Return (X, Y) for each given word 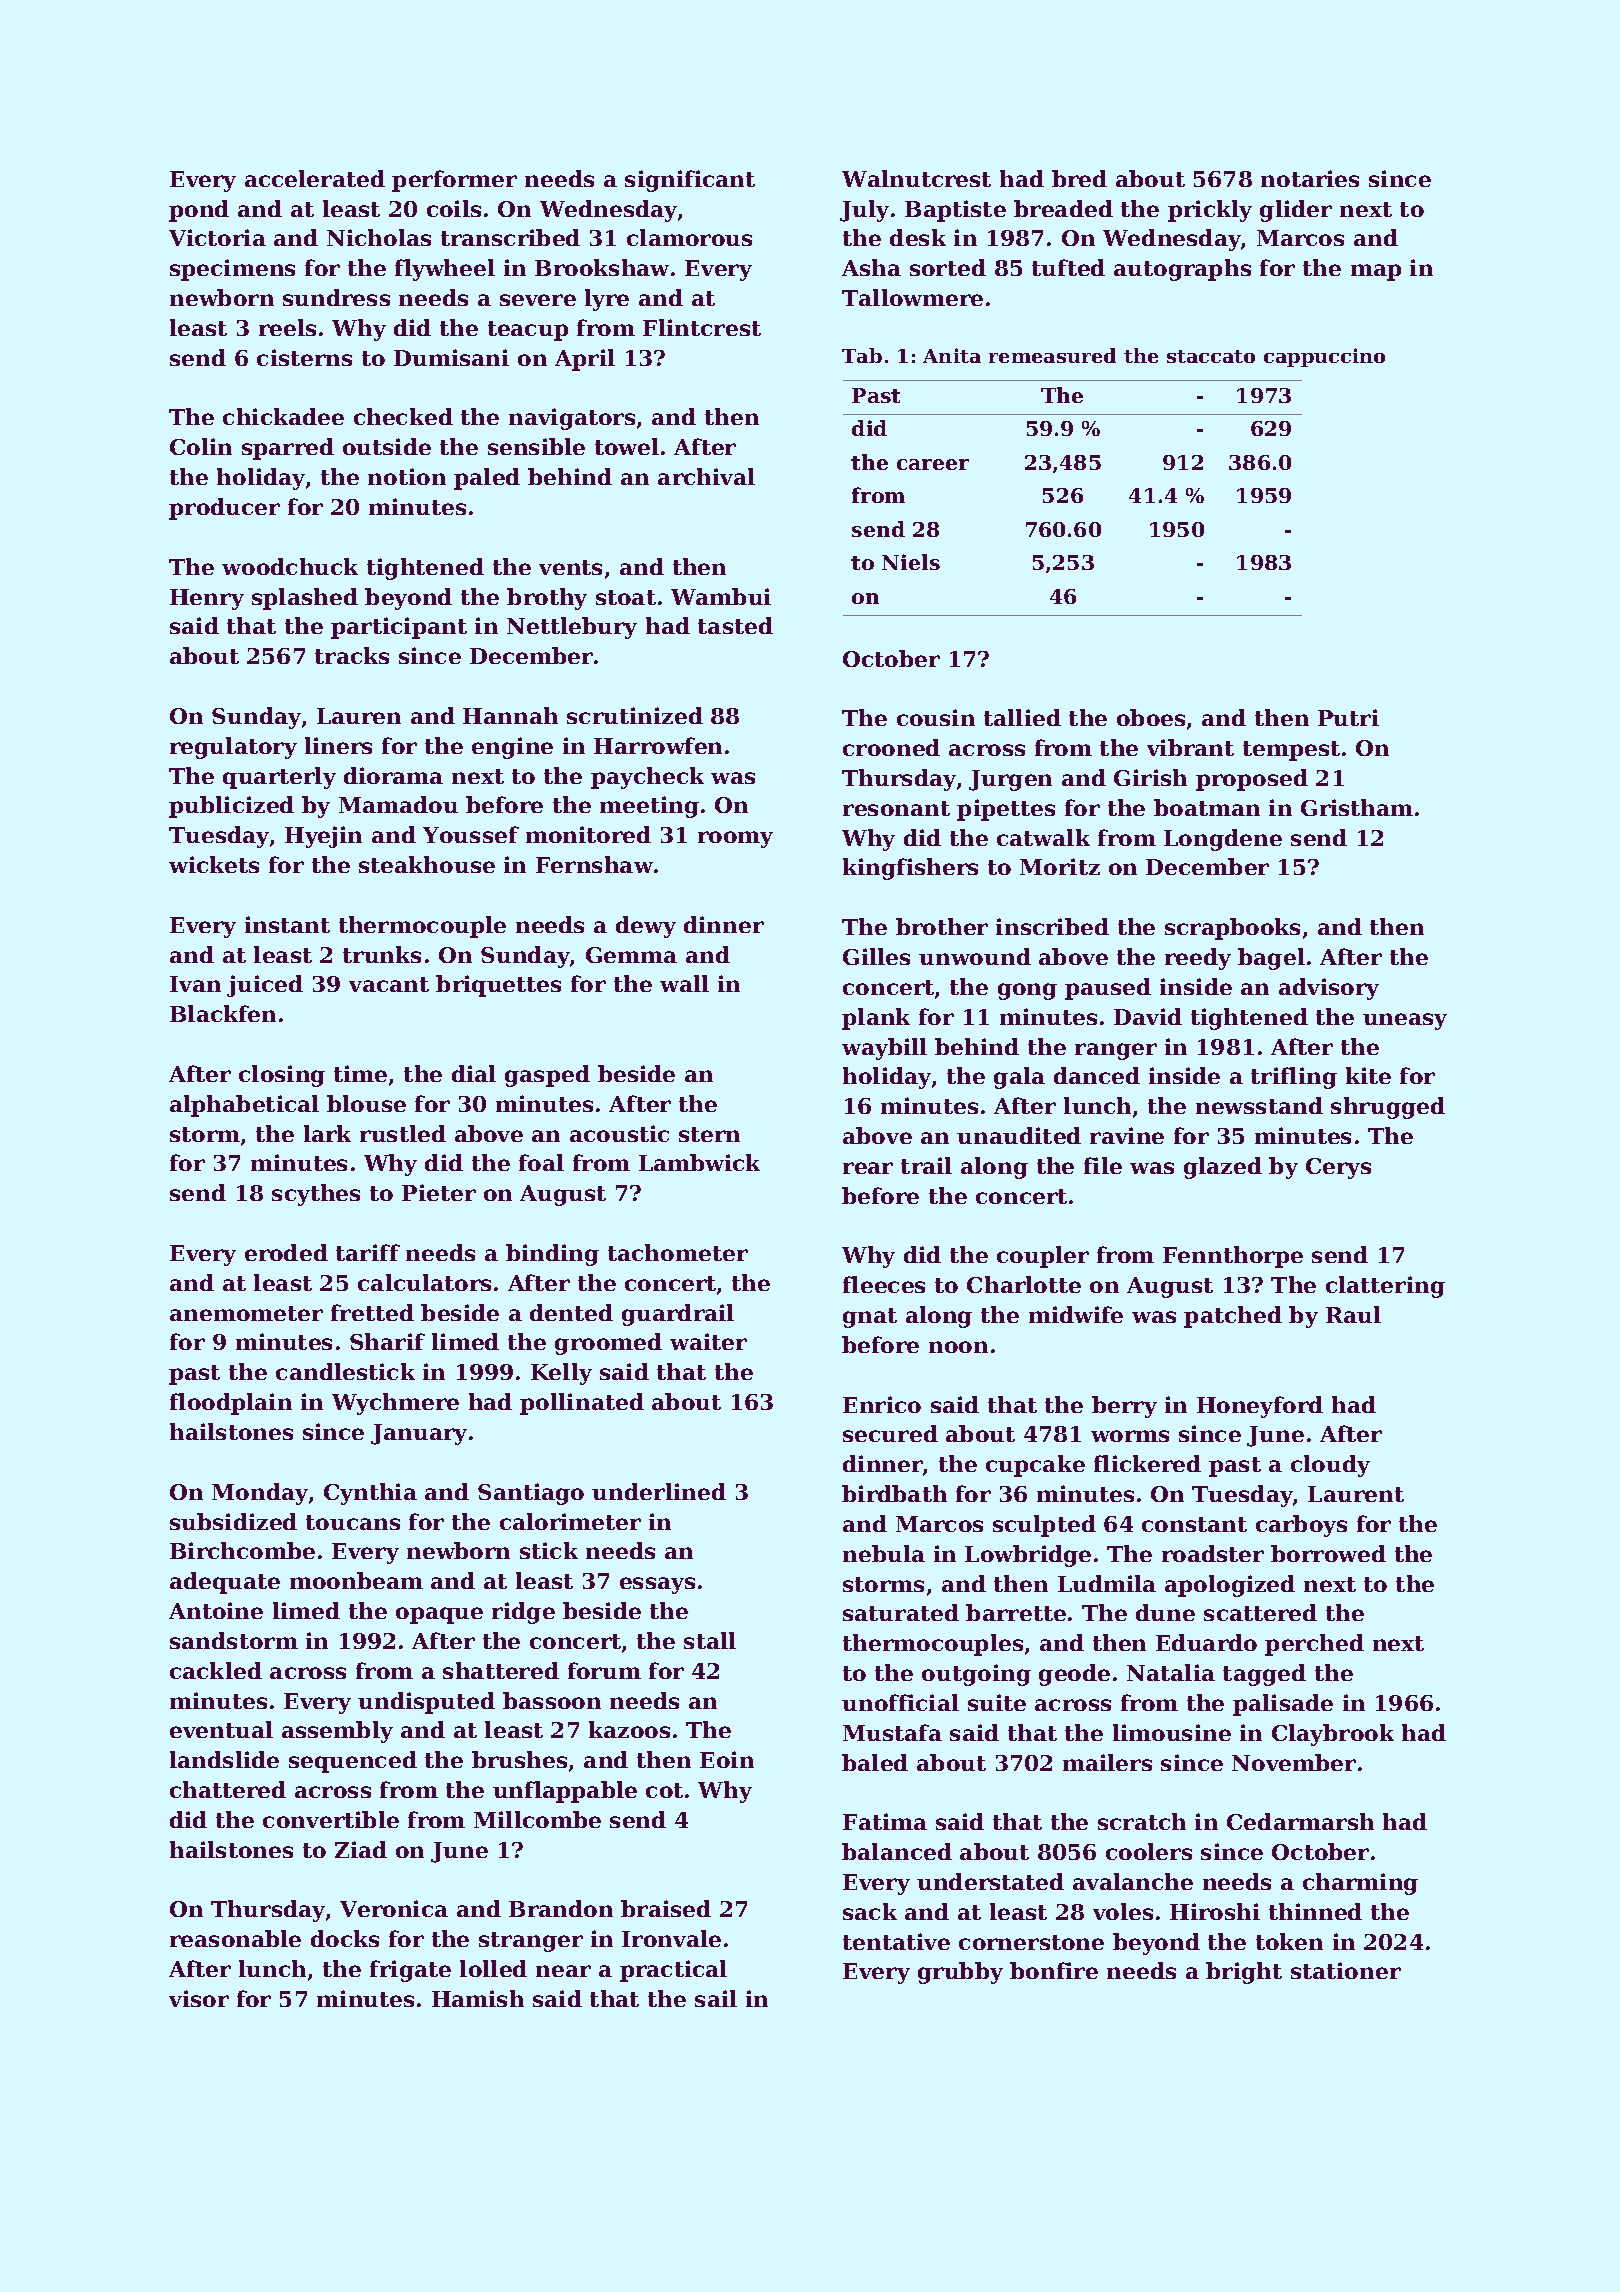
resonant (896, 808)
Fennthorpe (1233, 1257)
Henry (207, 599)
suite (997, 1702)
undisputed (426, 1703)
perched (1314, 1645)
